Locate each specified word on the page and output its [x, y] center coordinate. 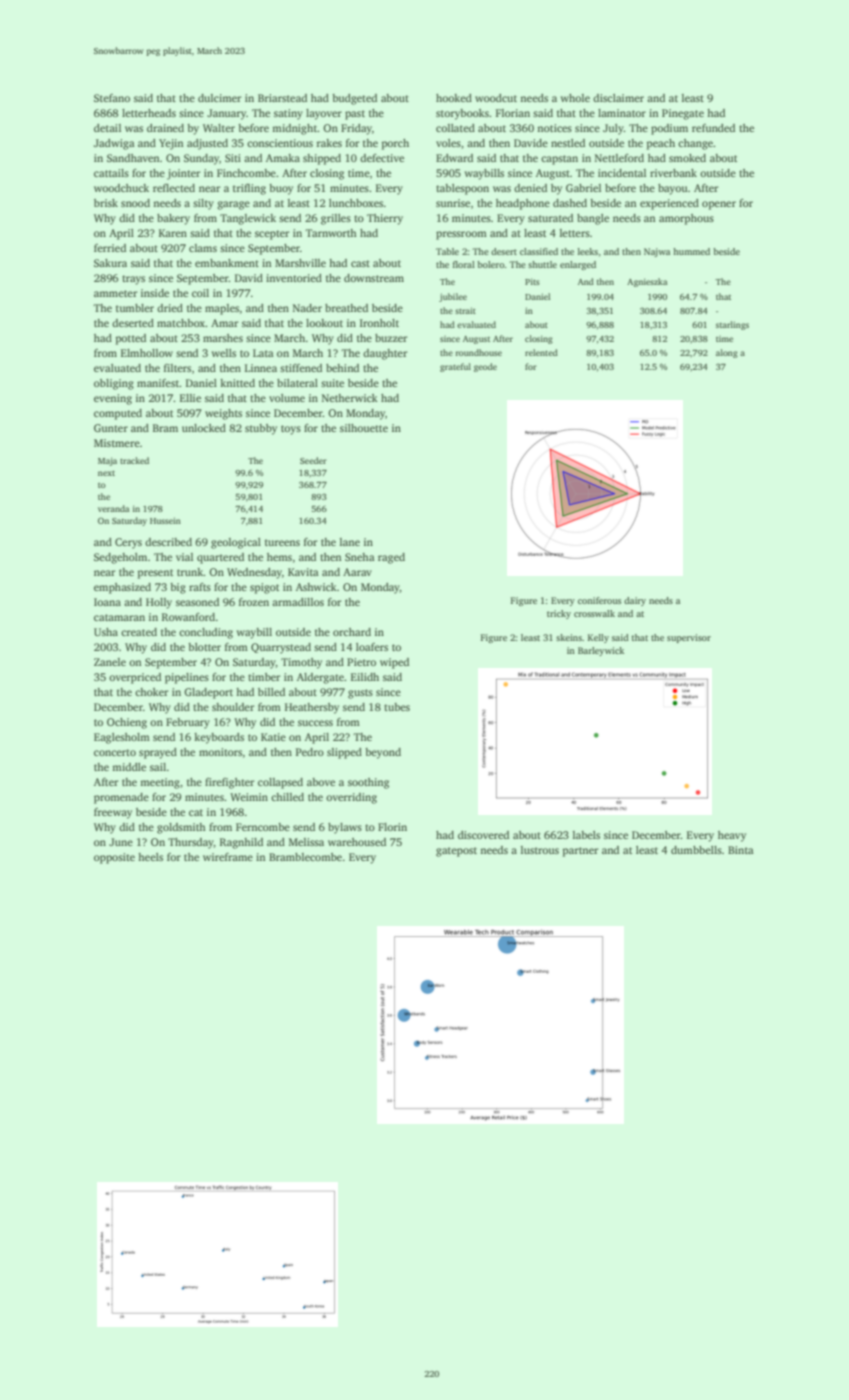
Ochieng [127, 723]
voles [448, 143]
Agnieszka [647, 282]
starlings [732, 325]
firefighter [229, 783]
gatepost [456, 852]
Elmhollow [147, 353]
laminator [622, 113]
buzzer [391, 338]
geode [485, 367]
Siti [233, 158]
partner [580, 852]
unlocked [204, 428]
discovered [483, 835]
